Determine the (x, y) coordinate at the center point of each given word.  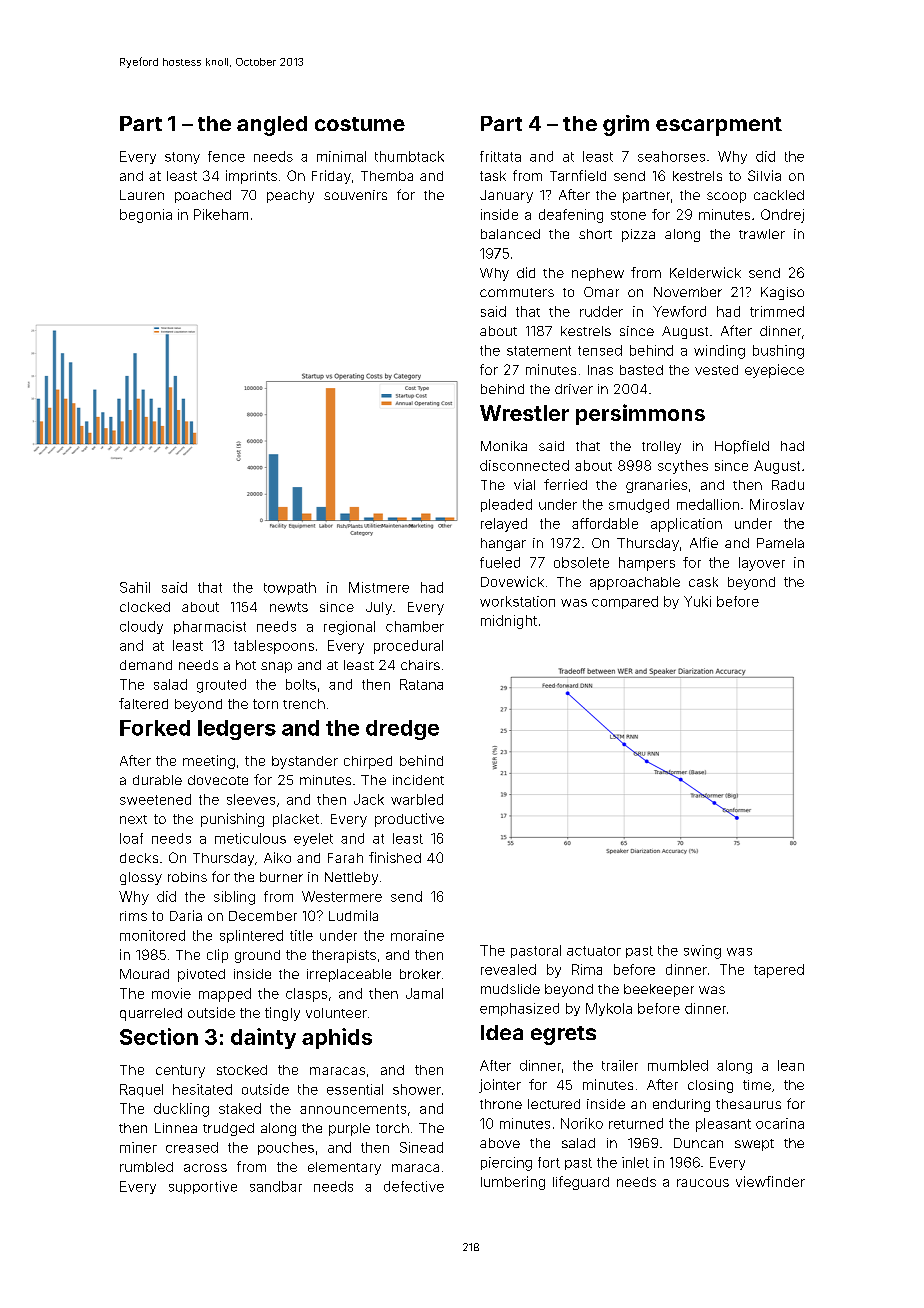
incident (418, 780)
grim (626, 125)
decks (139, 858)
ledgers (237, 730)
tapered (779, 971)
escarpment (719, 126)
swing (702, 952)
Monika (504, 446)
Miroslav (777, 504)
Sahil (135, 587)
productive (409, 820)
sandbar (276, 1186)
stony (182, 158)
